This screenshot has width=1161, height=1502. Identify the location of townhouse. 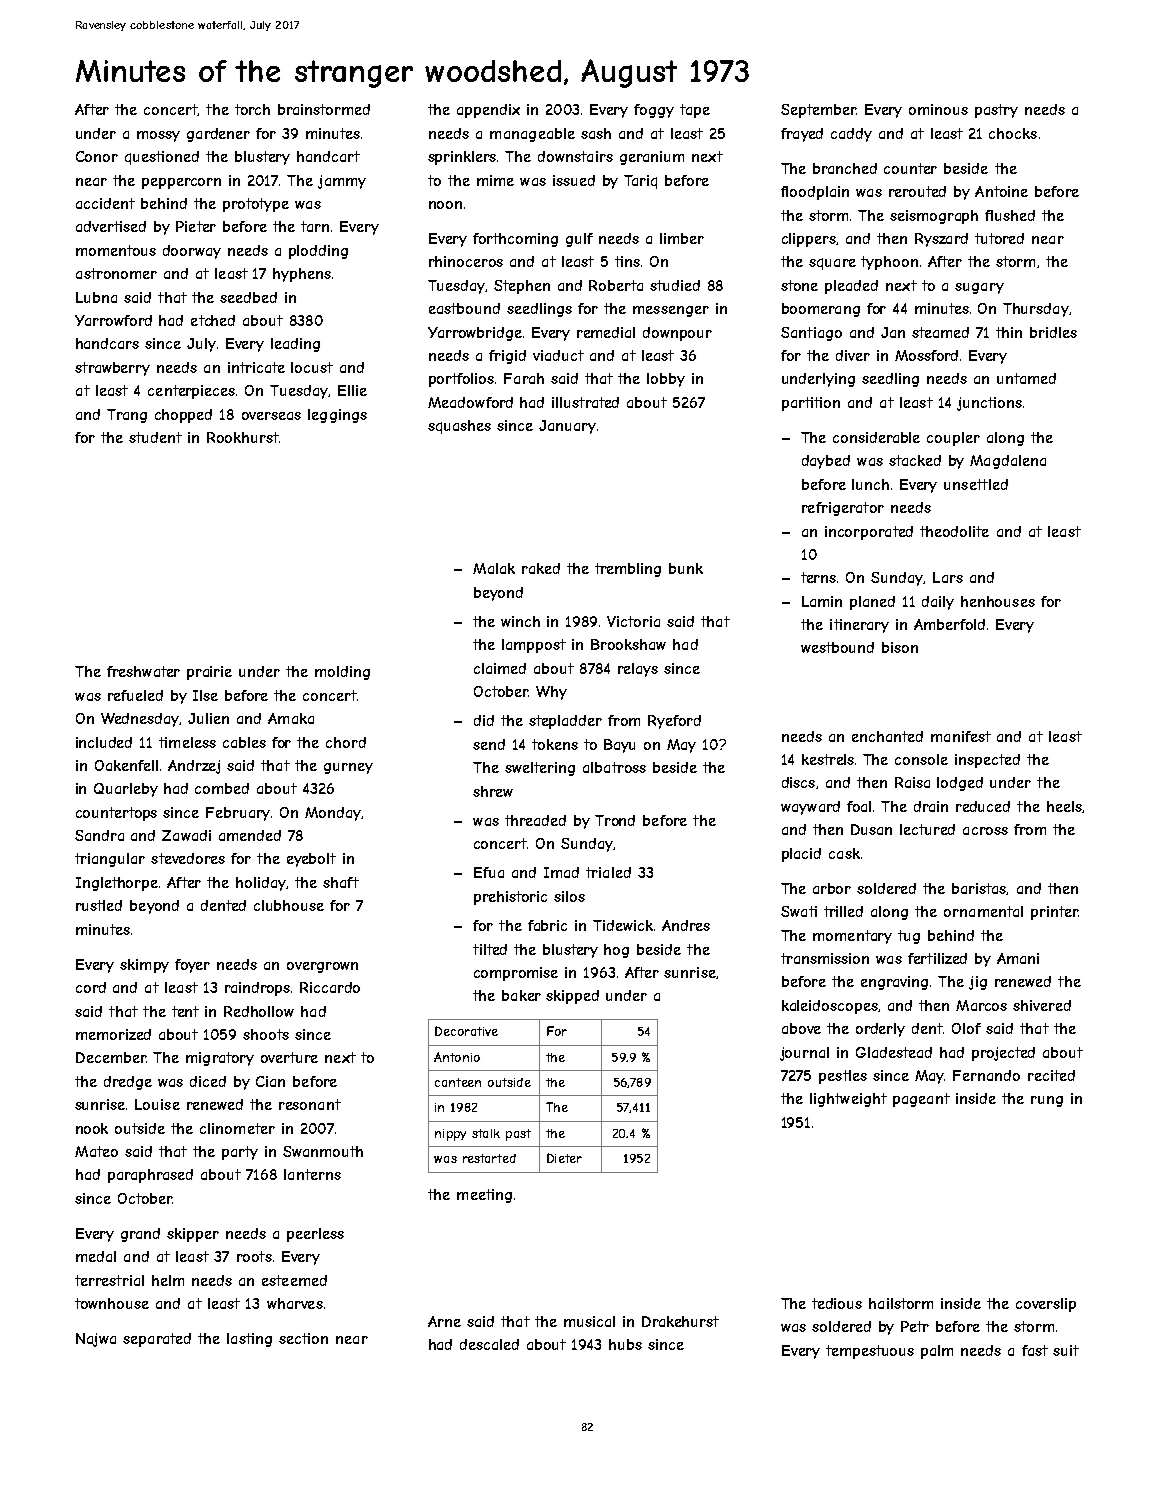
(112, 1303).
